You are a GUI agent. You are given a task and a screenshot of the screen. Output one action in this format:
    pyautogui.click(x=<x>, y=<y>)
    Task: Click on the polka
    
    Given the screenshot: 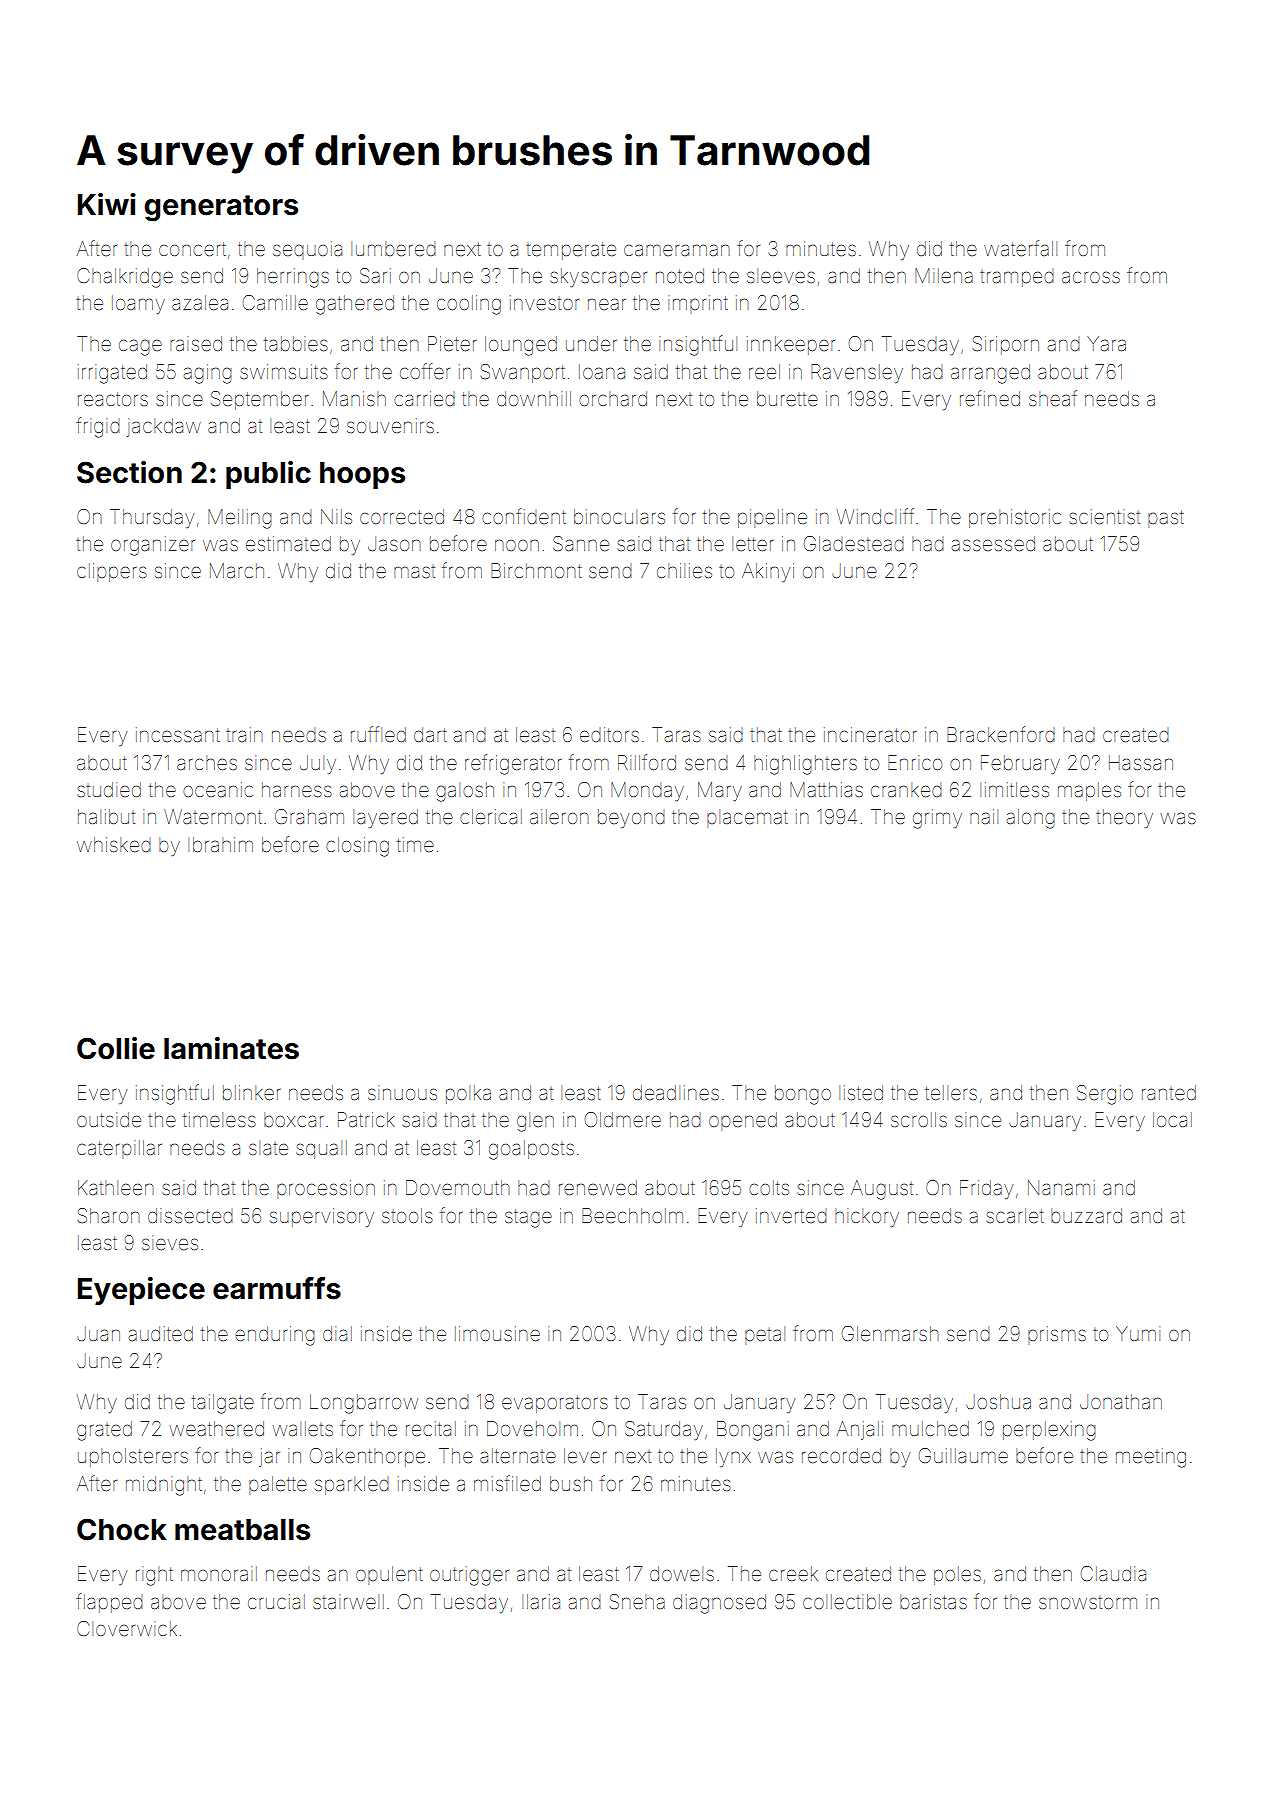 What is the action you would take?
    pyautogui.click(x=468, y=1094)
